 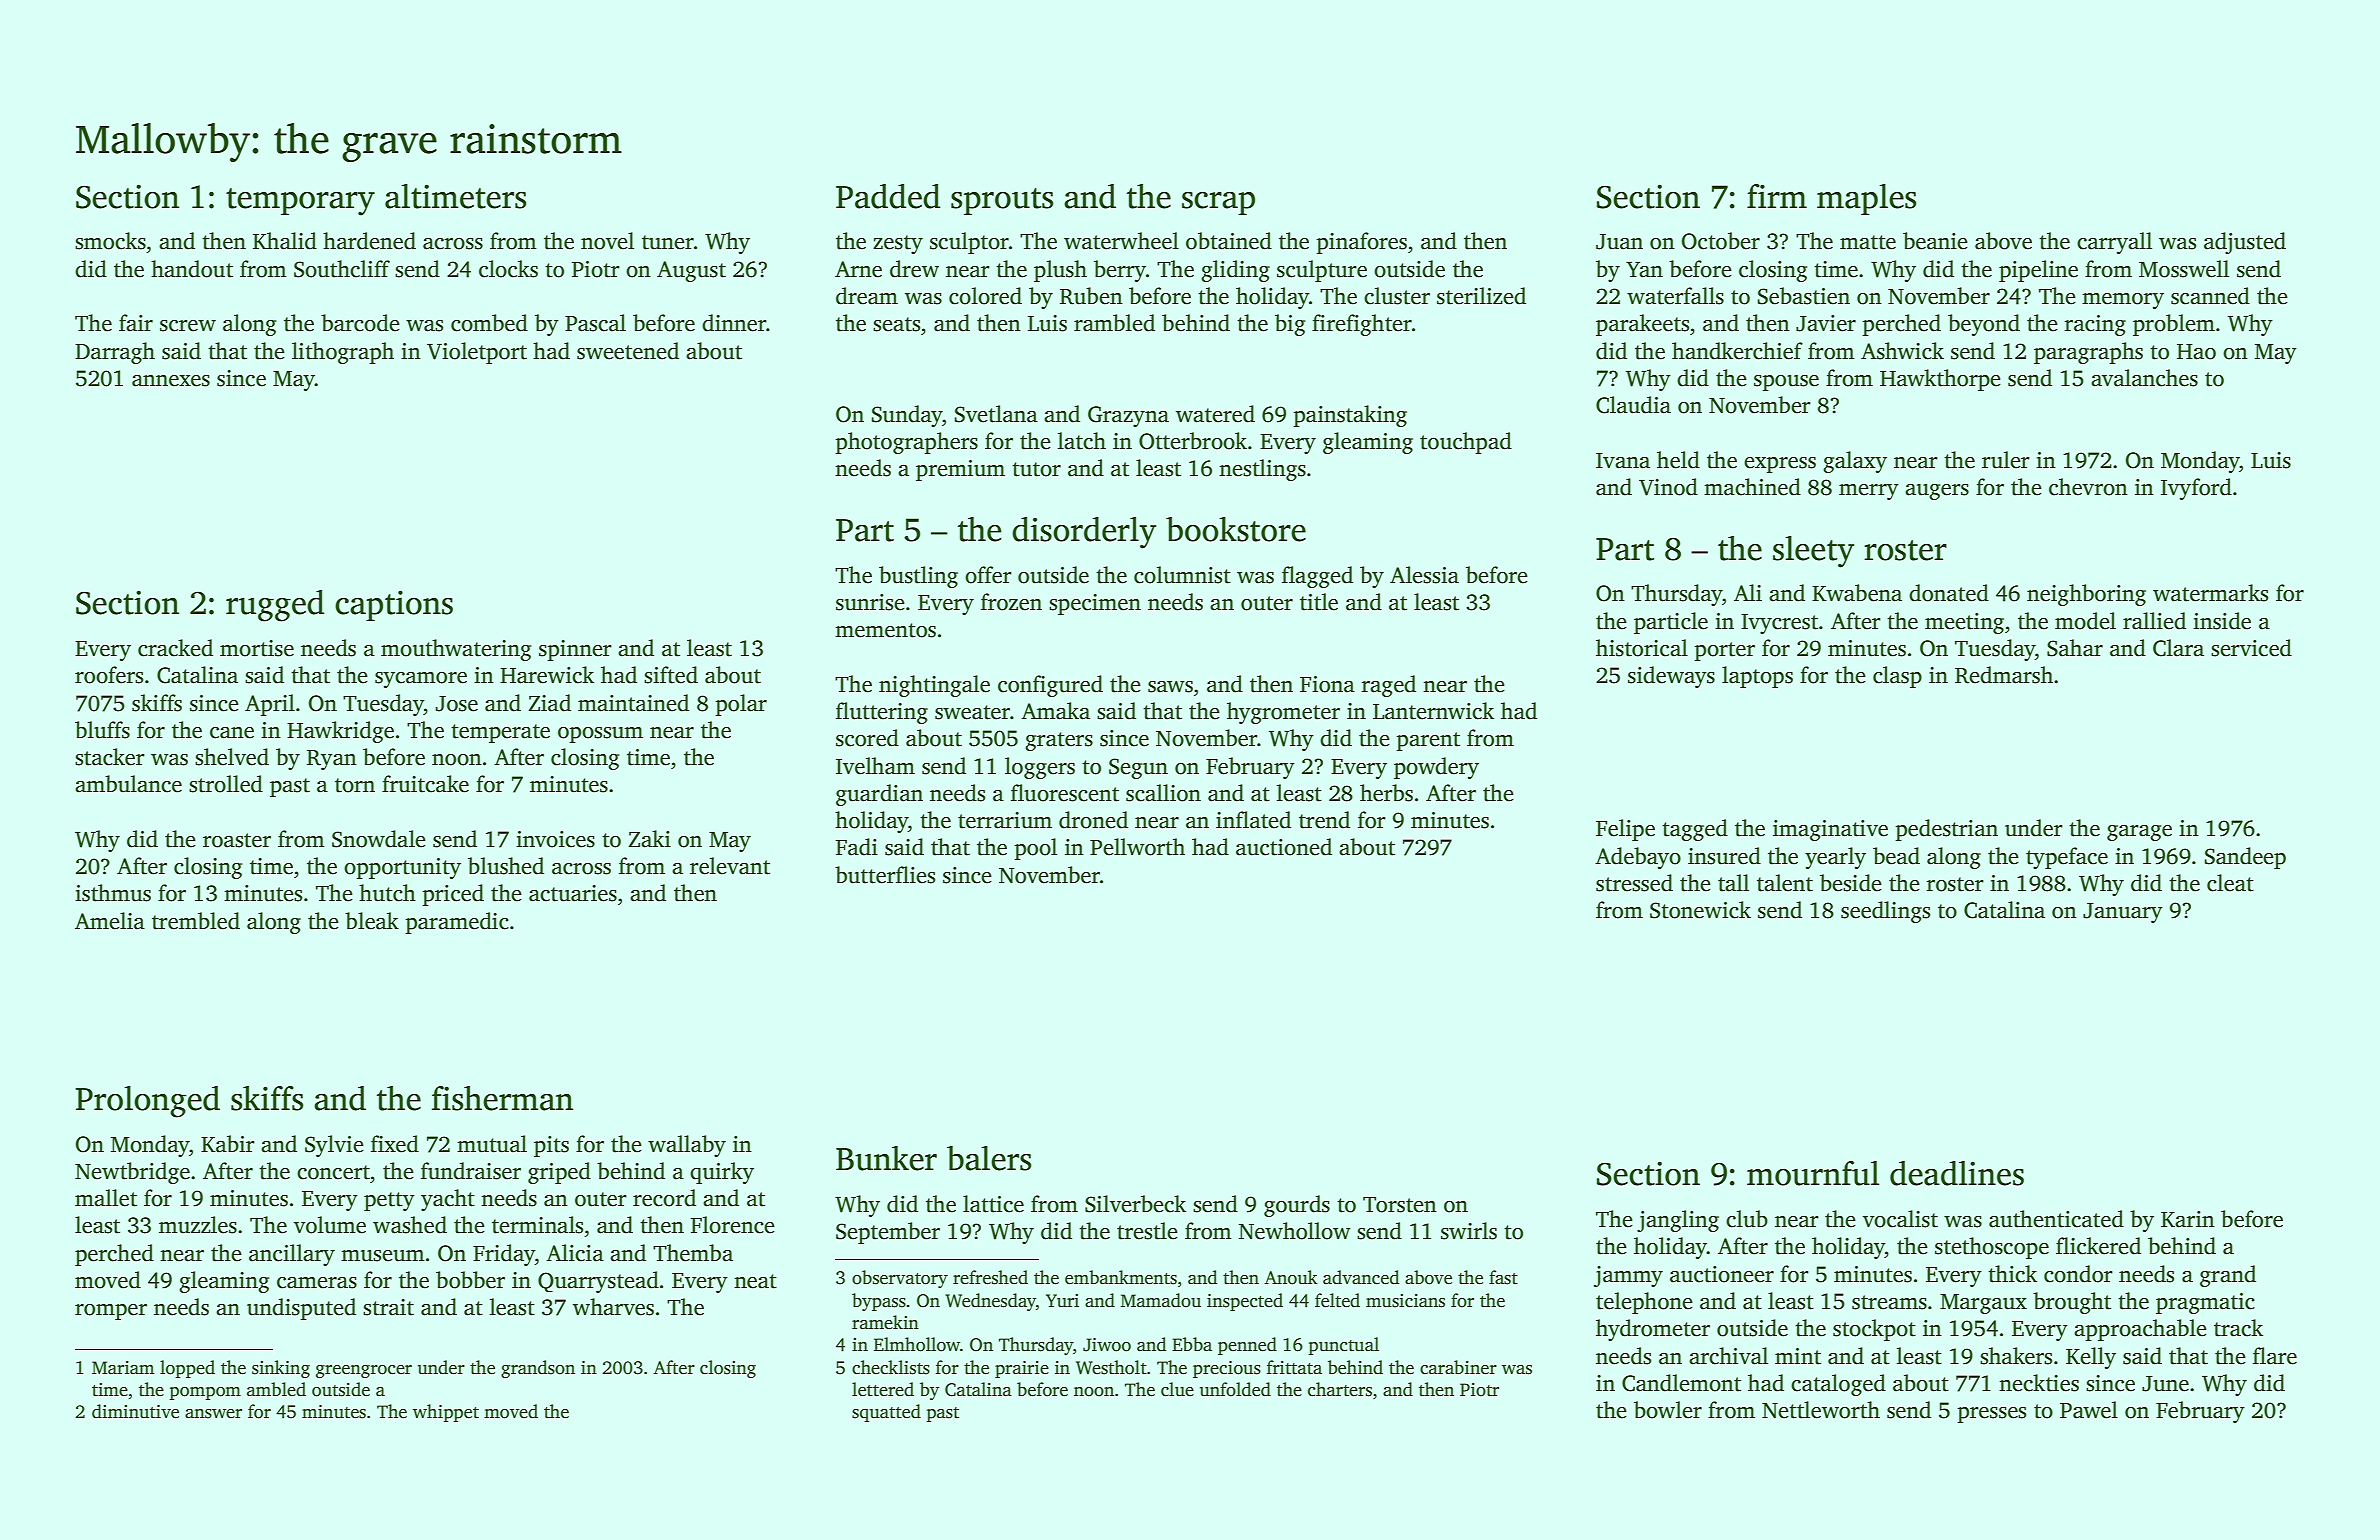 I want to click on pool, so click(x=1036, y=849).
